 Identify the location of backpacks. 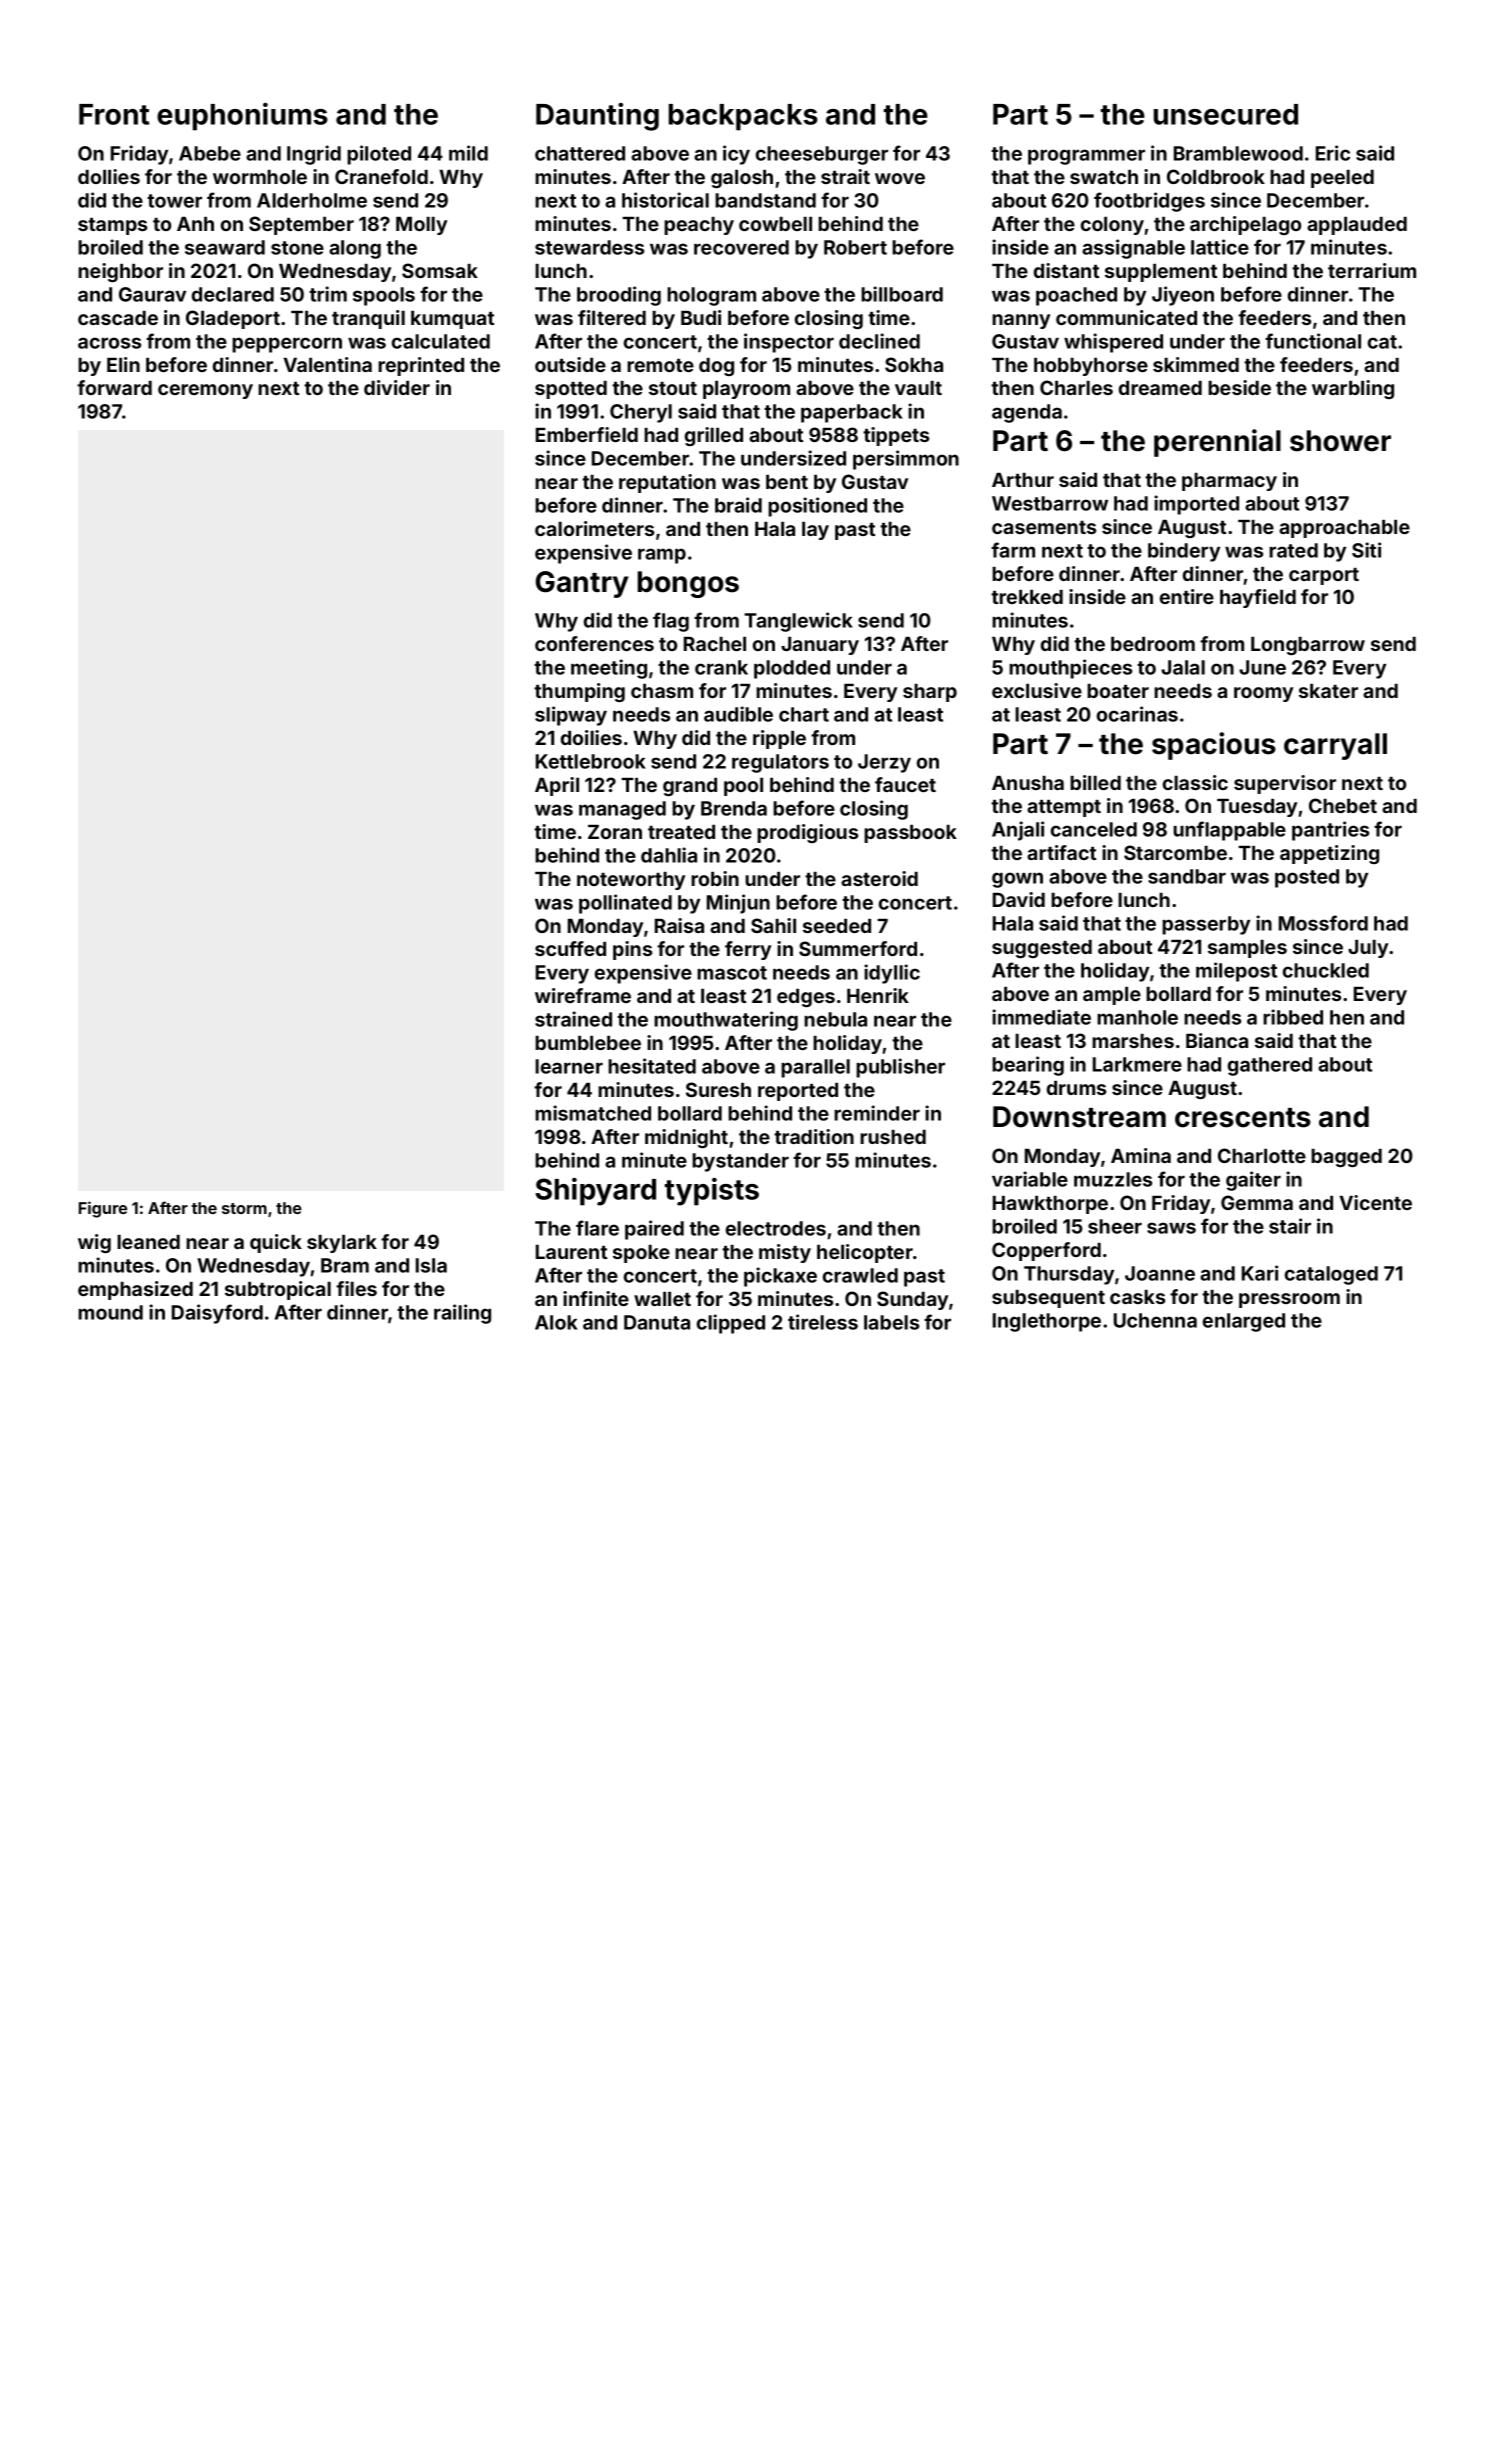
(743, 117).
